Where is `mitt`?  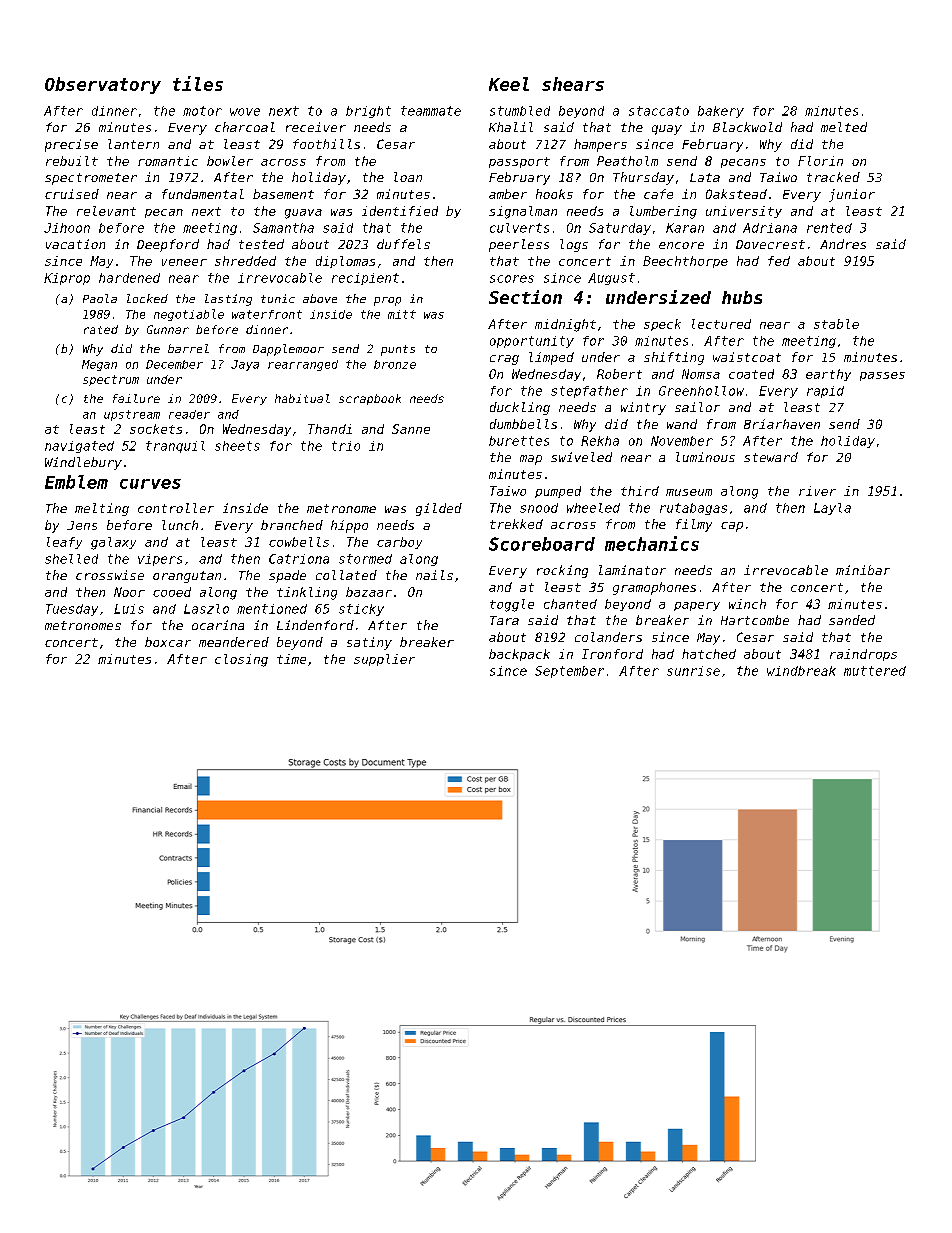
mitt is located at coordinates (402, 314).
